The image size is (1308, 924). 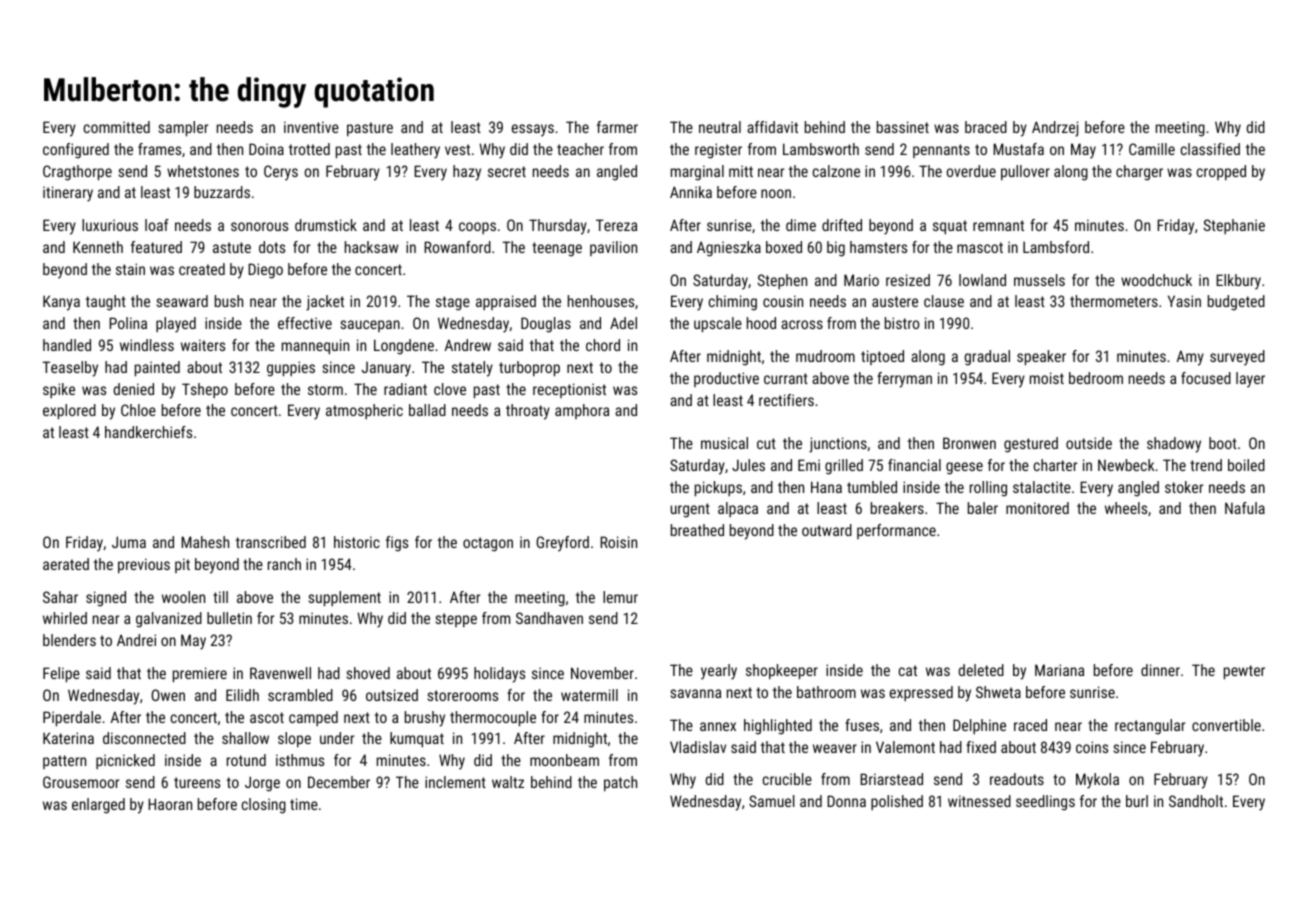 I want to click on clause, so click(x=944, y=301).
